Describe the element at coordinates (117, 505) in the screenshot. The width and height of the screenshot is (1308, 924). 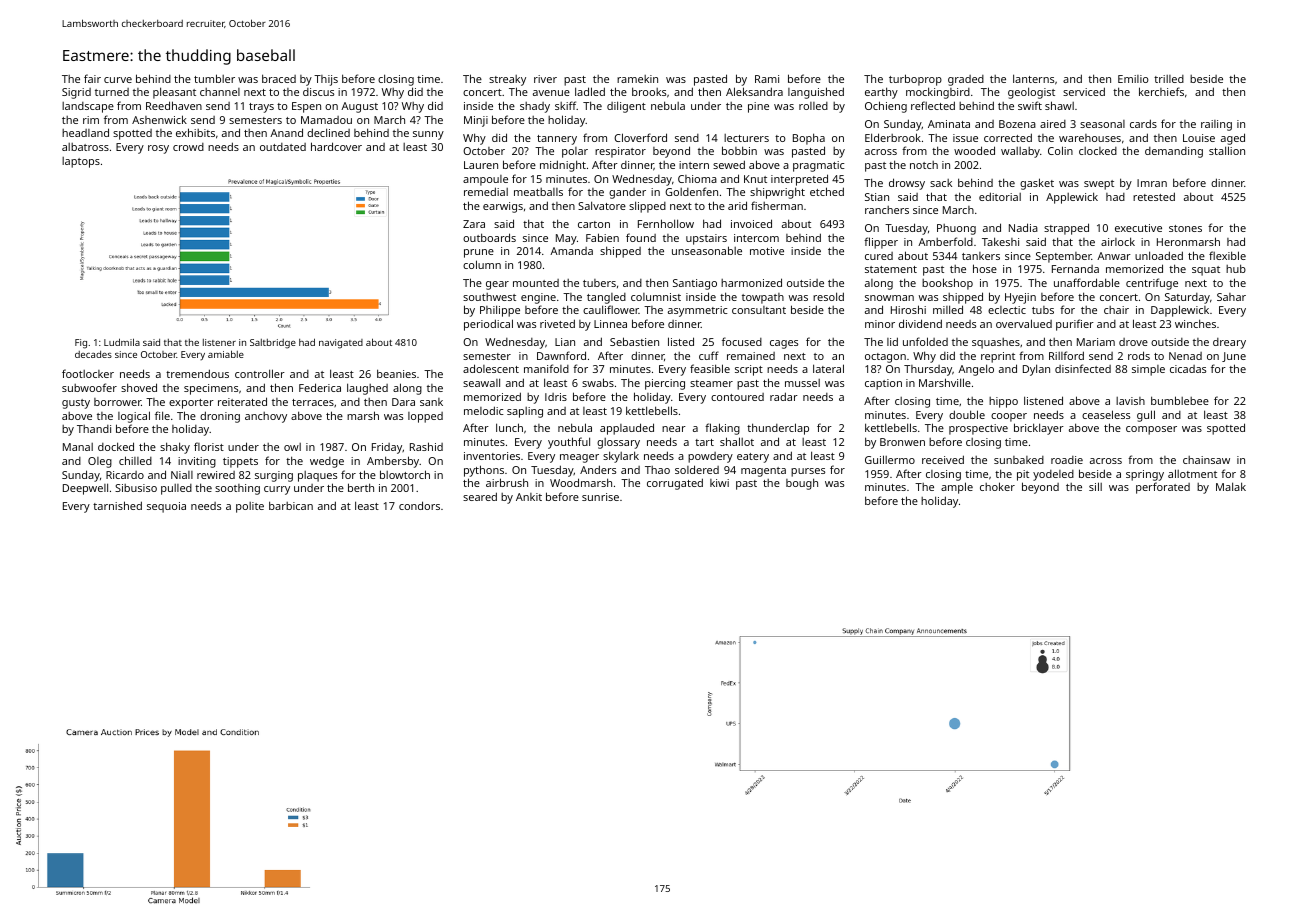
I see `tarnished` at that location.
